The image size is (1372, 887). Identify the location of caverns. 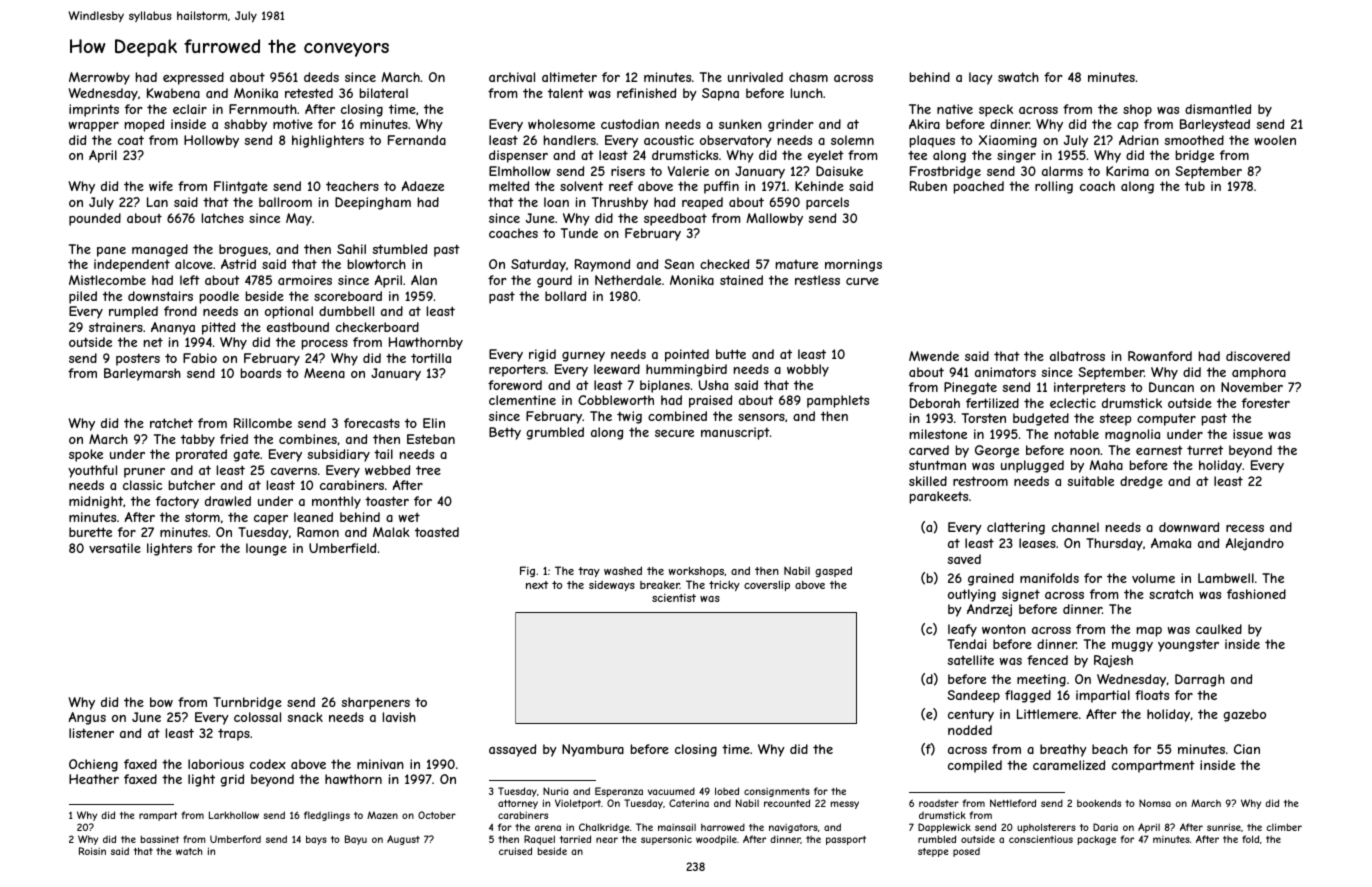
(294, 471).
